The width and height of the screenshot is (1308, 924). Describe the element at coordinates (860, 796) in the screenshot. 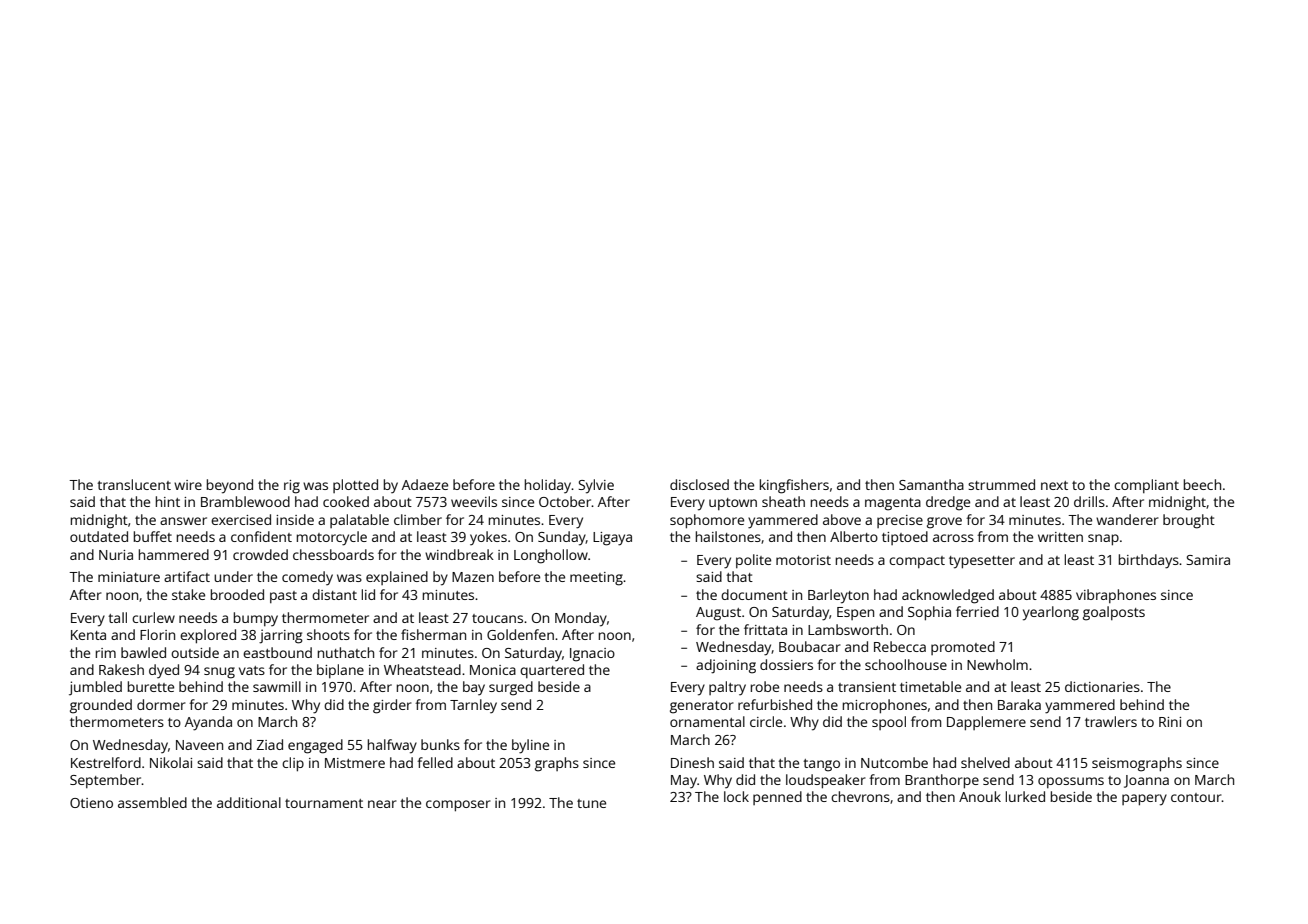

I see `chevrons` at that location.
